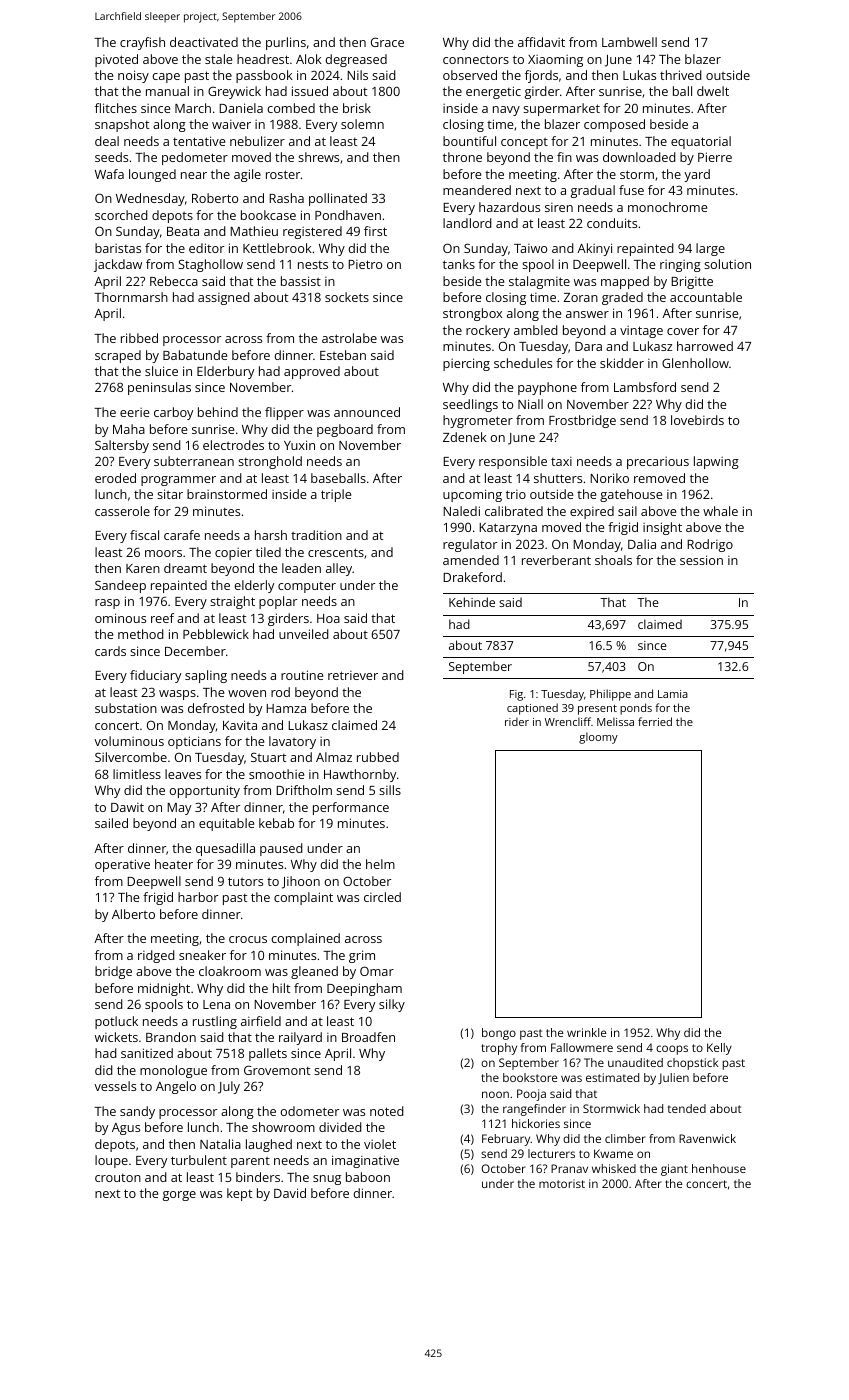  What do you see at coordinates (218, 412) in the screenshot?
I see `behind` at bounding box center [218, 412].
